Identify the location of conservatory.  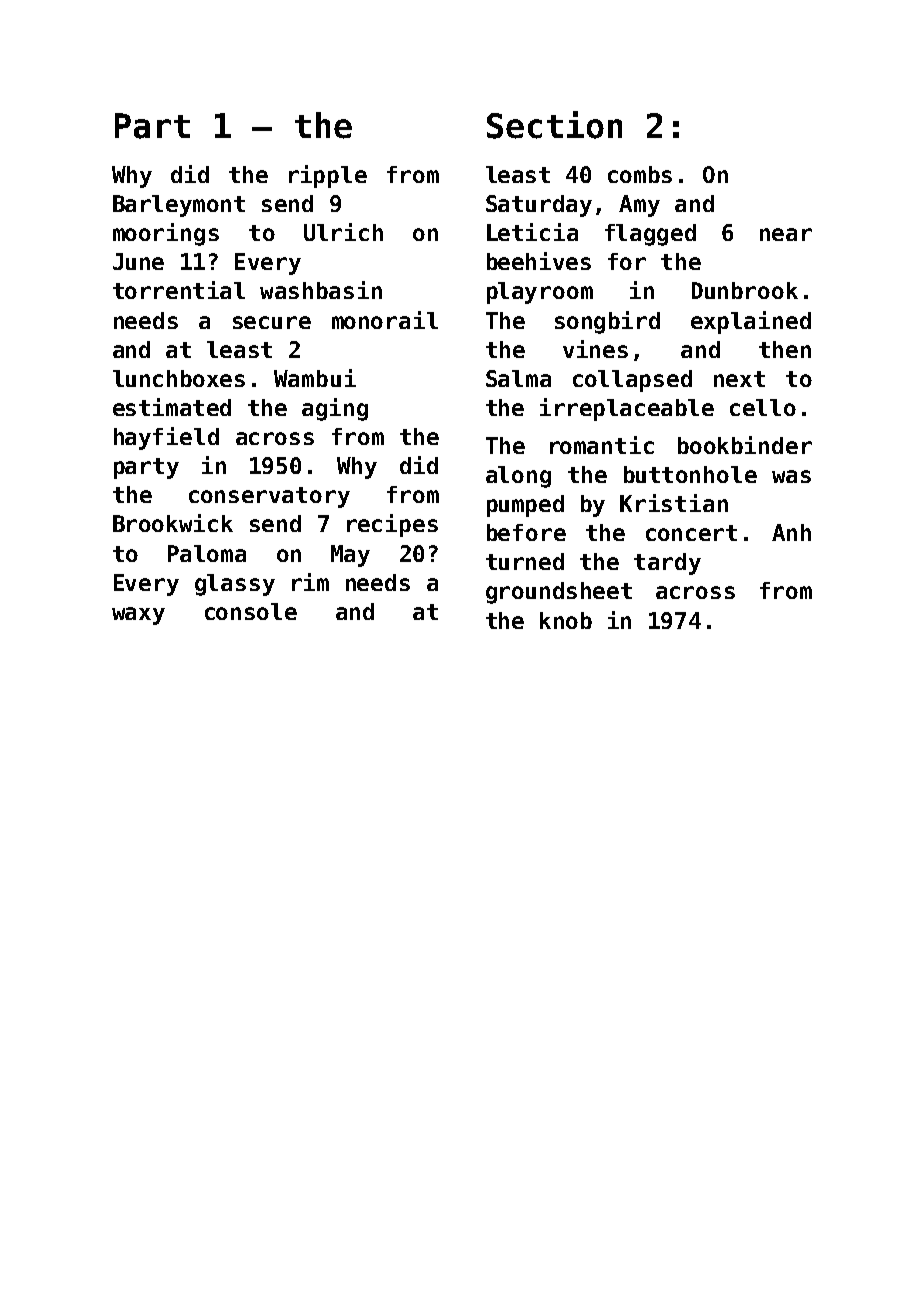
(269, 497).
